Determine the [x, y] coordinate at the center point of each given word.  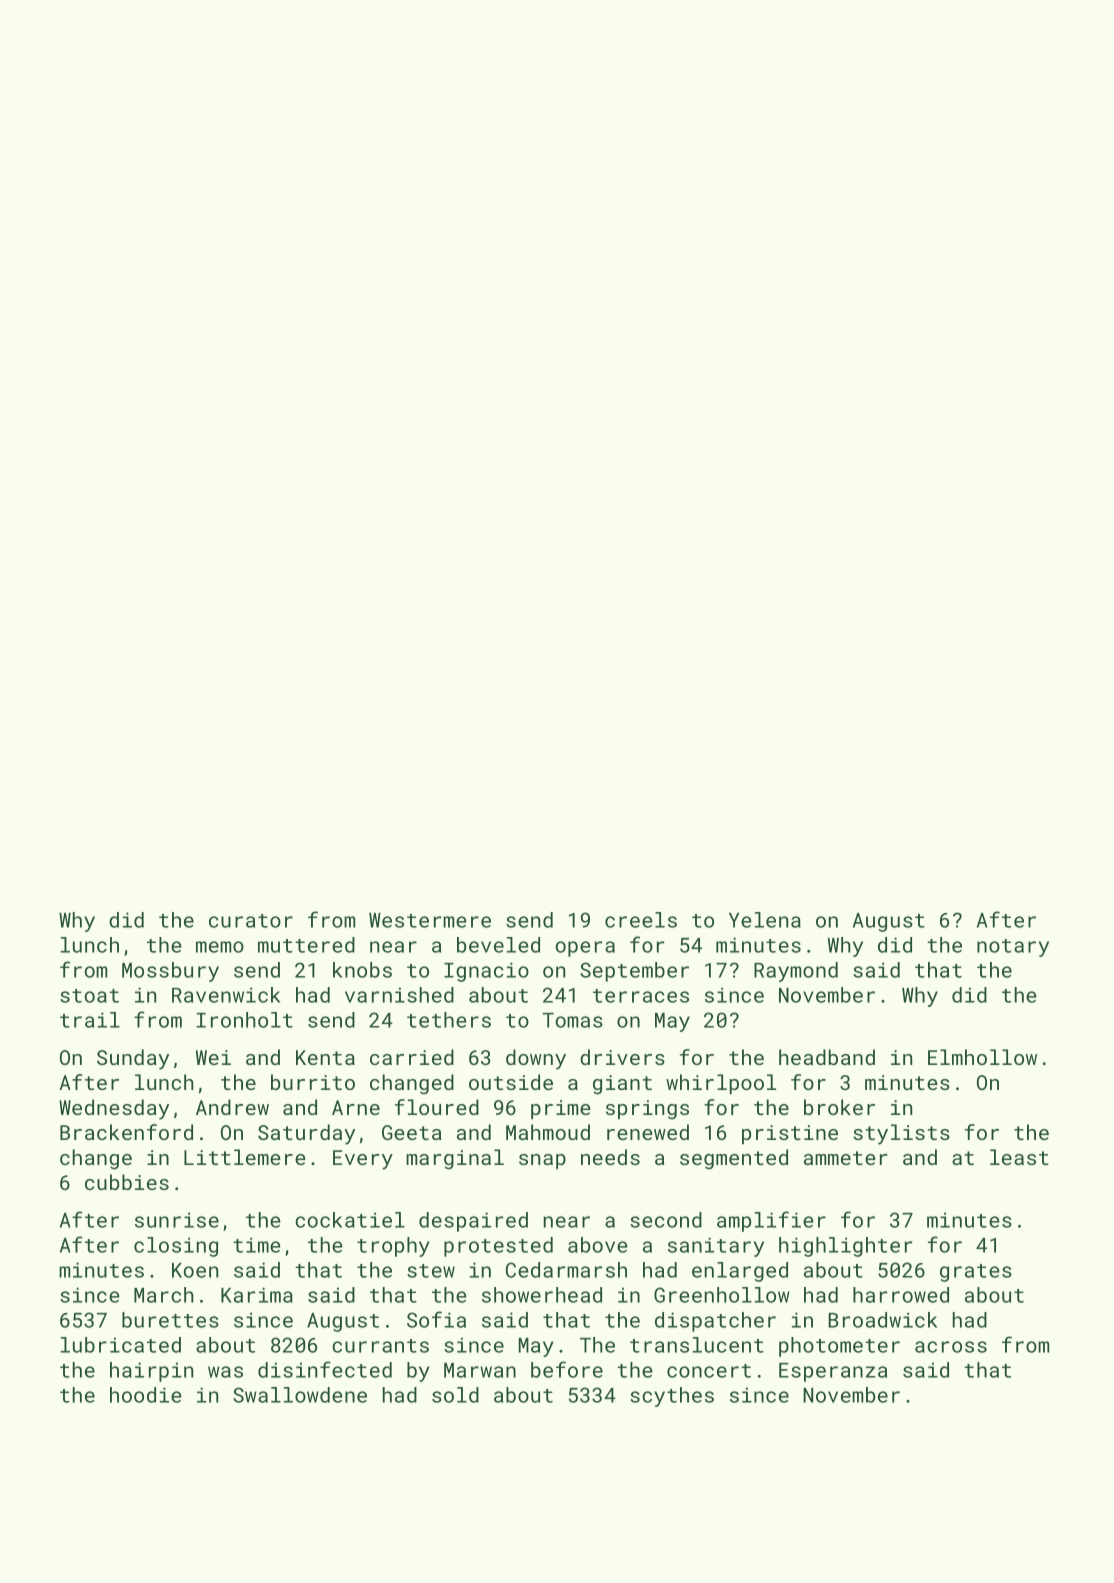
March [164, 1295]
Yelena [765, 920]
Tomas [573, 1020]
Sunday [133, 1059]
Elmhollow [982, 1057]
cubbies [127, 1182]
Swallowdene [300, 1395]
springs [647, 1110]
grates [976, 1273]
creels [641, 920]
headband [827, 1057]
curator [251, 921]
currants [380, 1346]
